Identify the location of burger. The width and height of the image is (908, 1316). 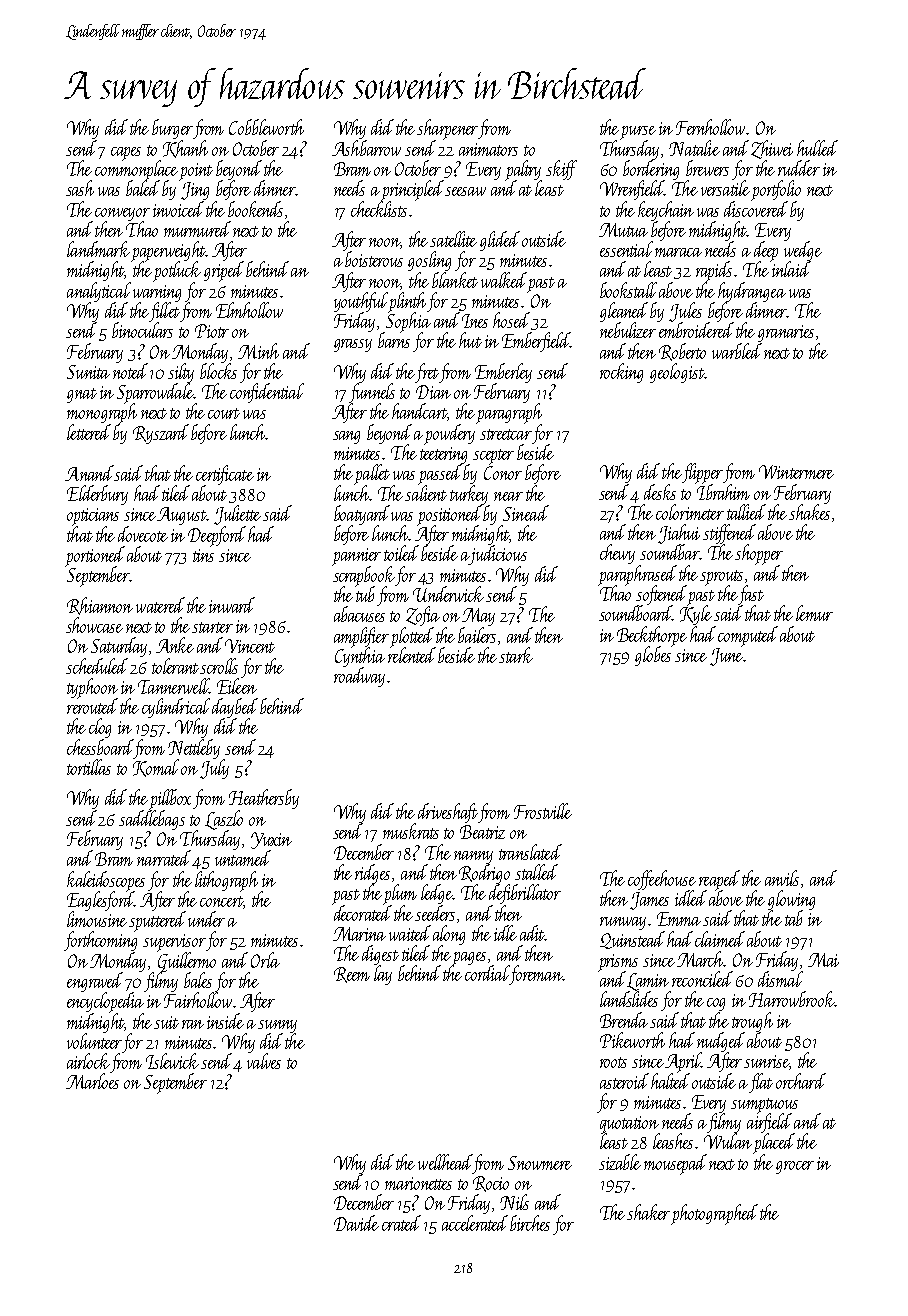
(172, 129).
